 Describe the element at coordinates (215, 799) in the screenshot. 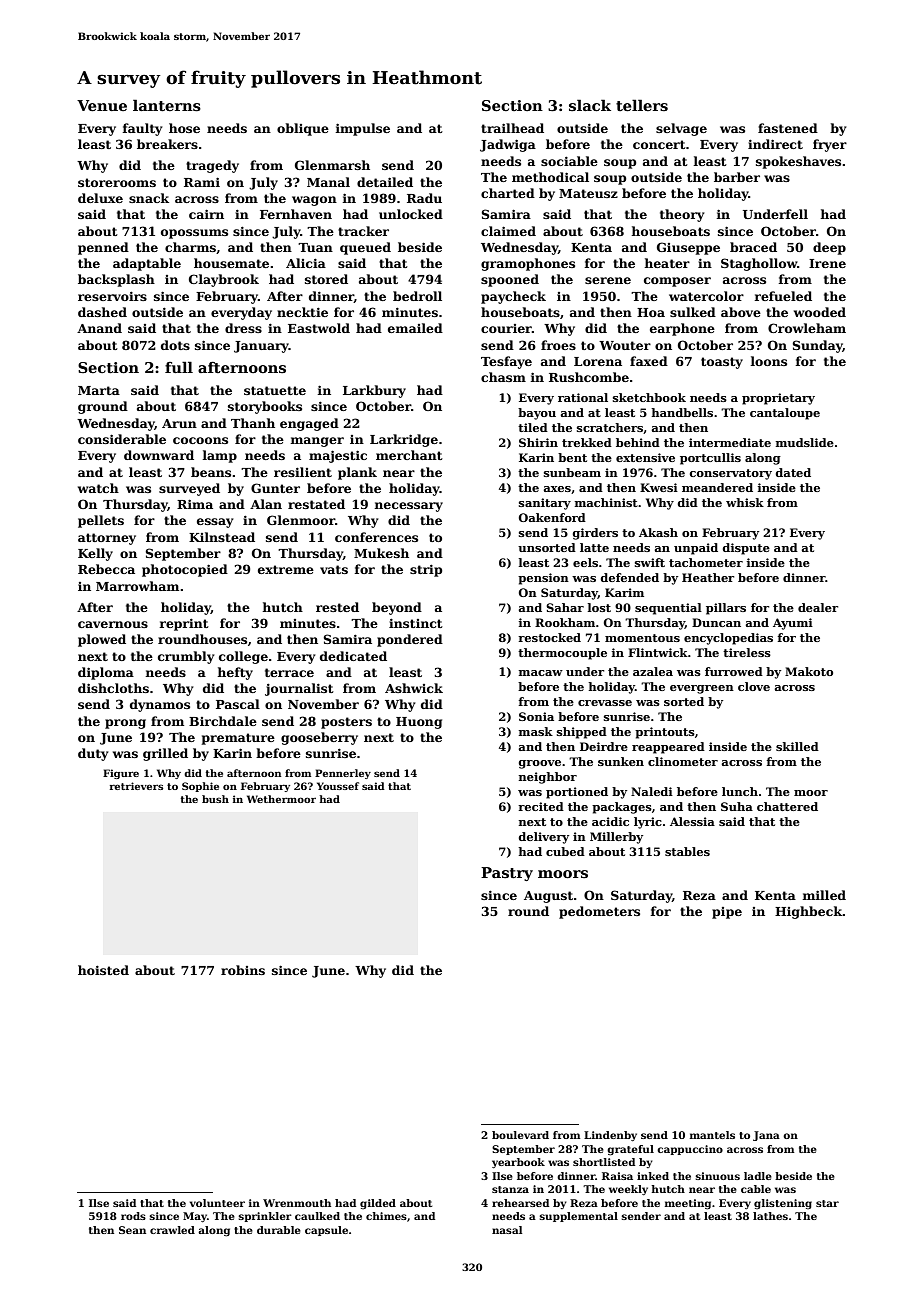

I see `bush` at that location.
